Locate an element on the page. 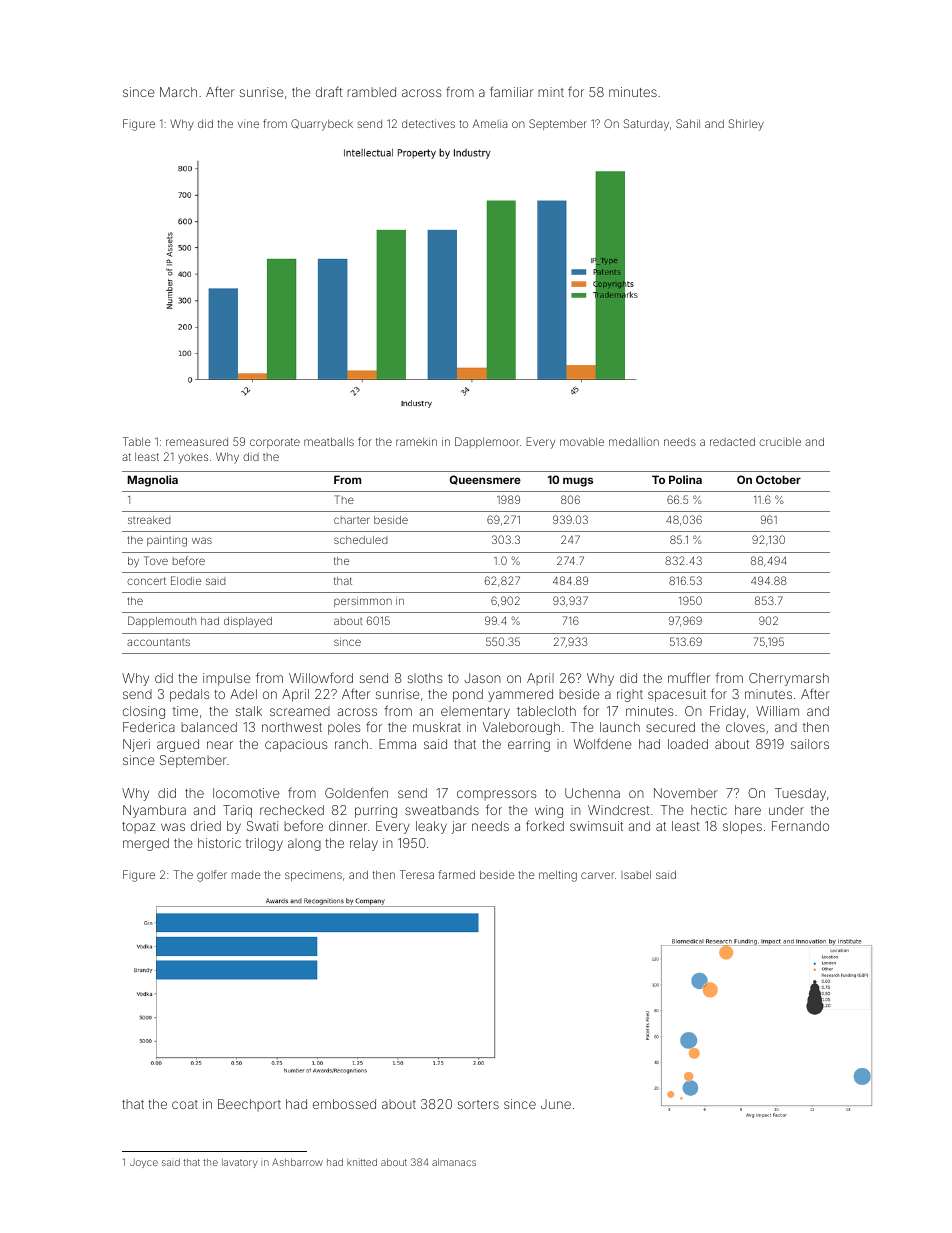 The image size is (952, 1233). almanacs is located at coordinates (454, 1162).
